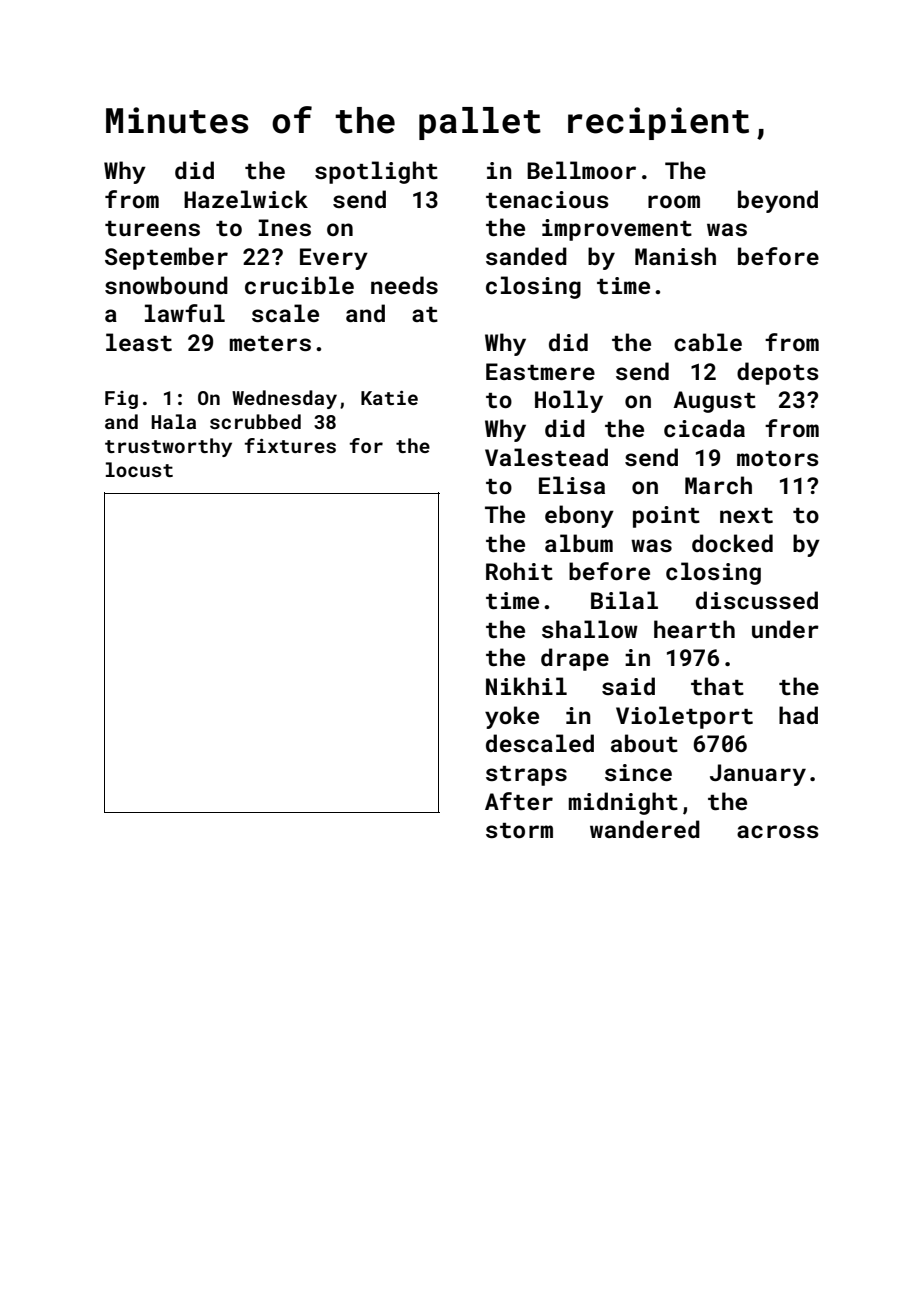  I want to click on tureens, so click(152, 228).
